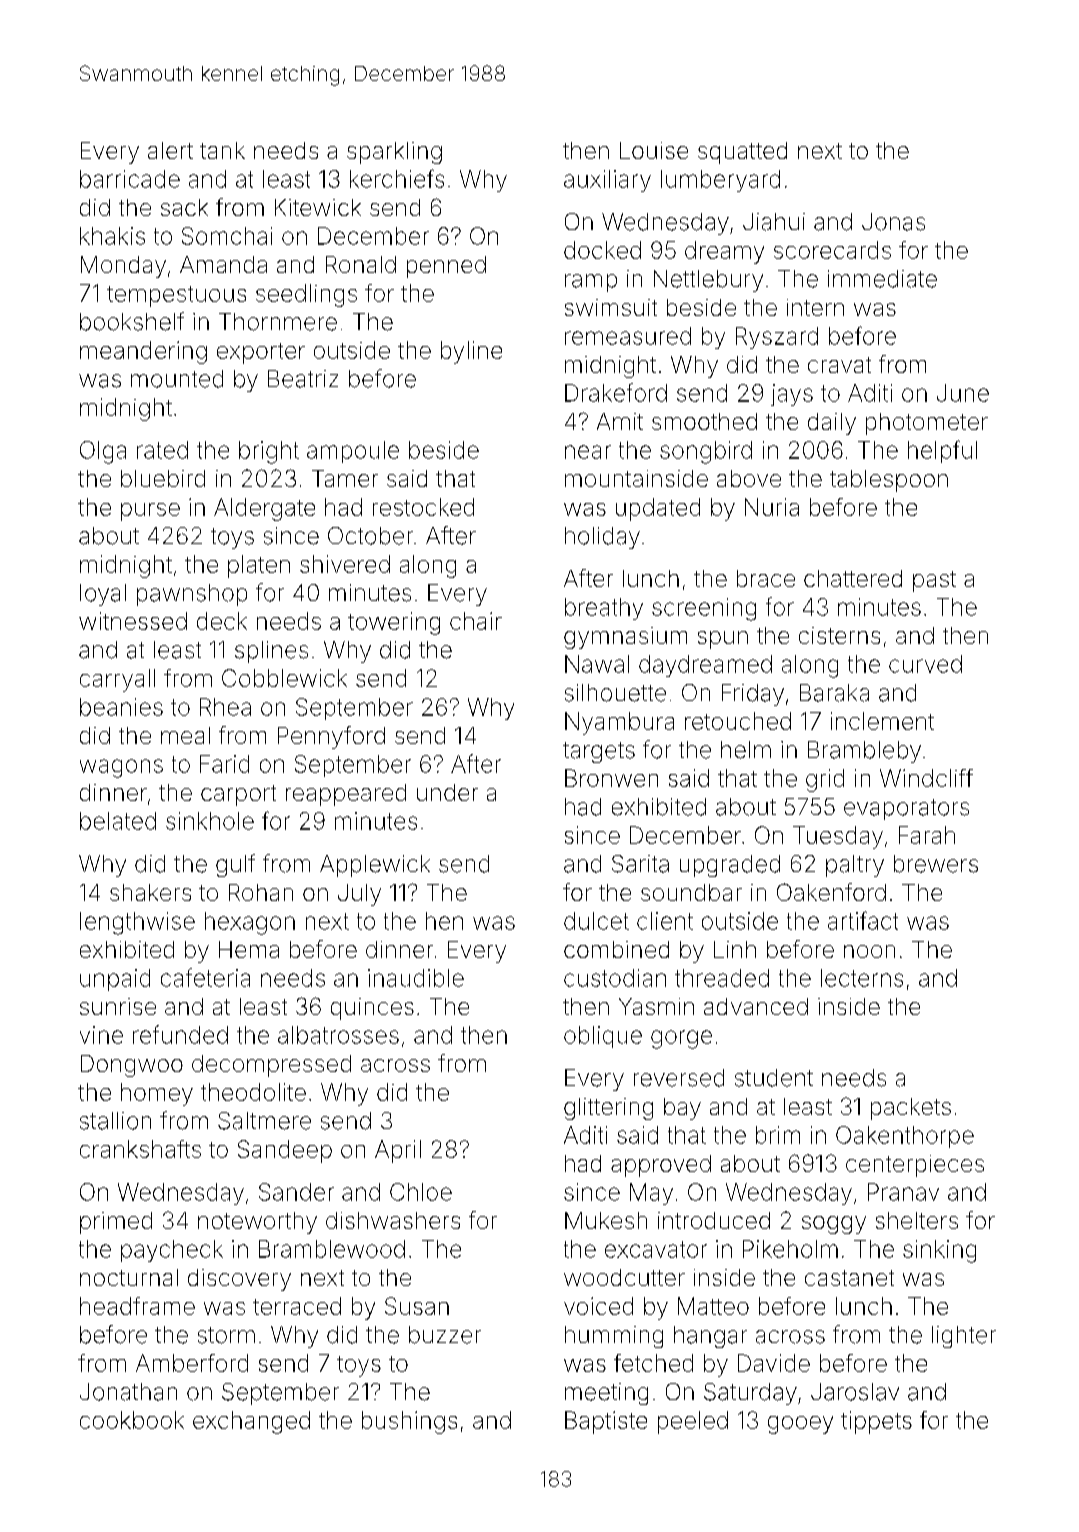 This screenshot has height=1532, width=1079. Describe the element at coordinates (889, 481) in the screenshot. I see `tablespoon` at that location.
